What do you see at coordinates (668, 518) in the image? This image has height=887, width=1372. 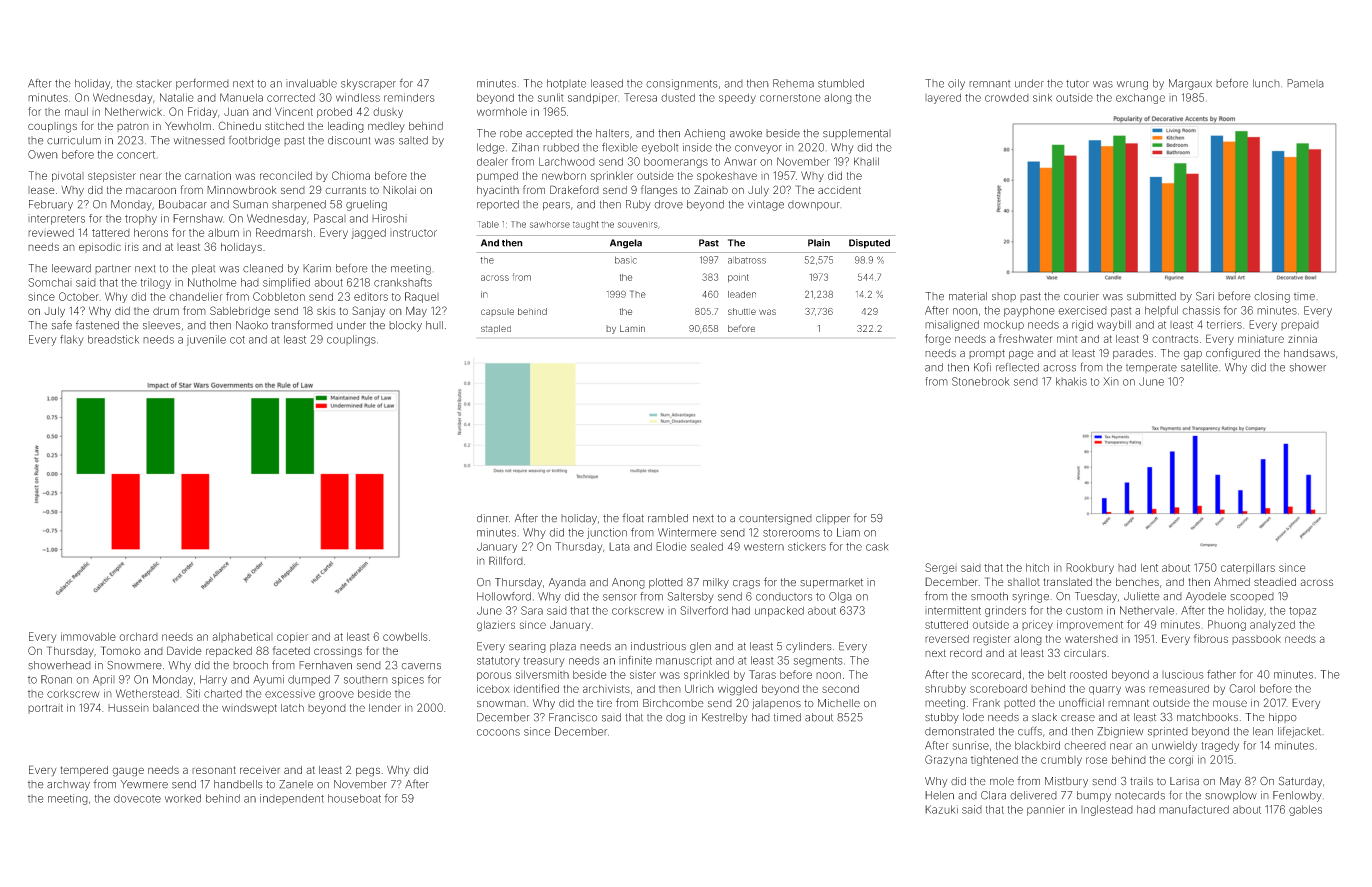 I see `rambled` at bounding box center [668, 518].
